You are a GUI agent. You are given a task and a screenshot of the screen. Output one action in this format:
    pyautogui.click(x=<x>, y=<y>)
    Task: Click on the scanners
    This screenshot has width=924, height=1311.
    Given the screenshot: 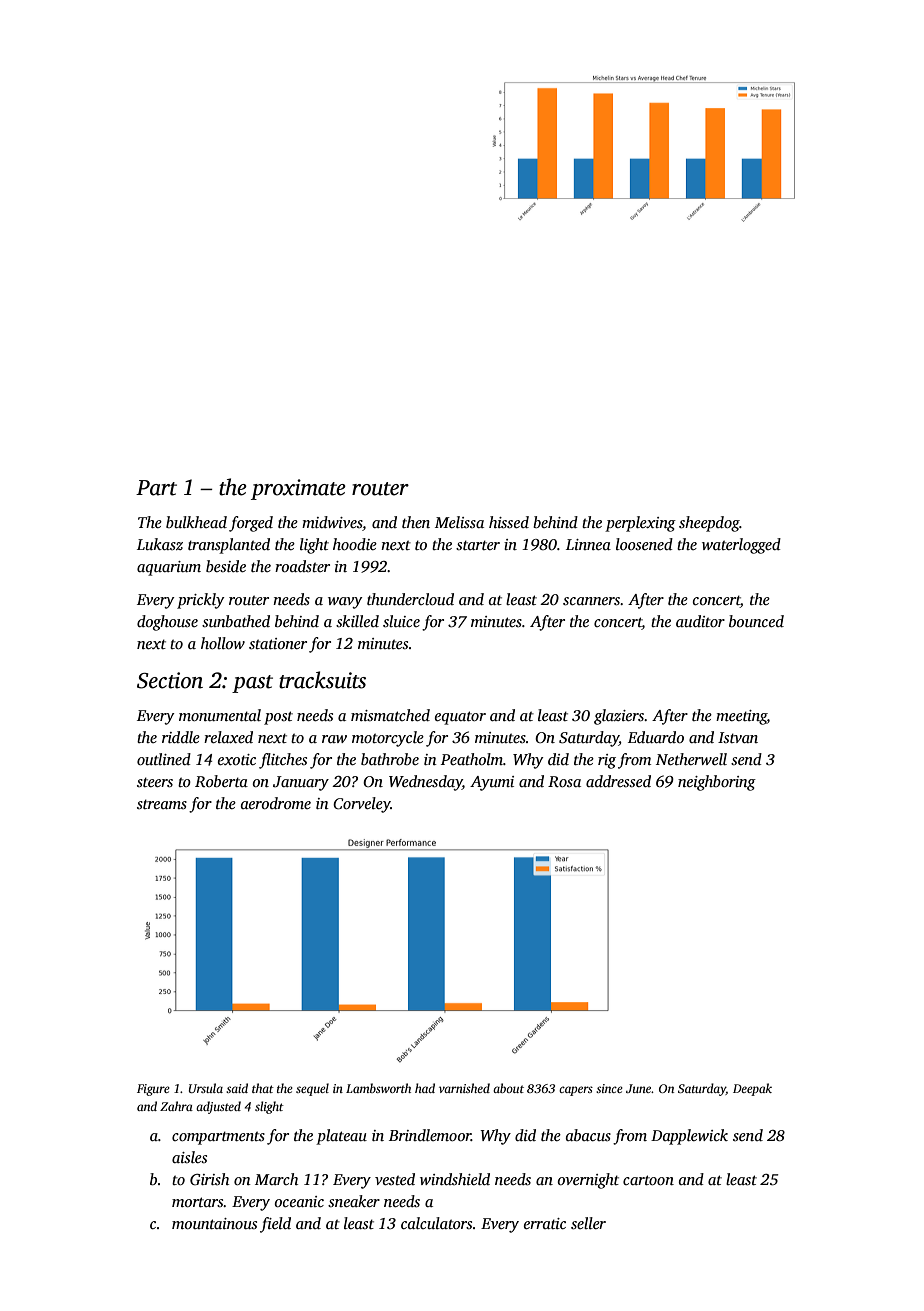 What is the action you would take?
    pyautogui.click(x=591, y=601)
